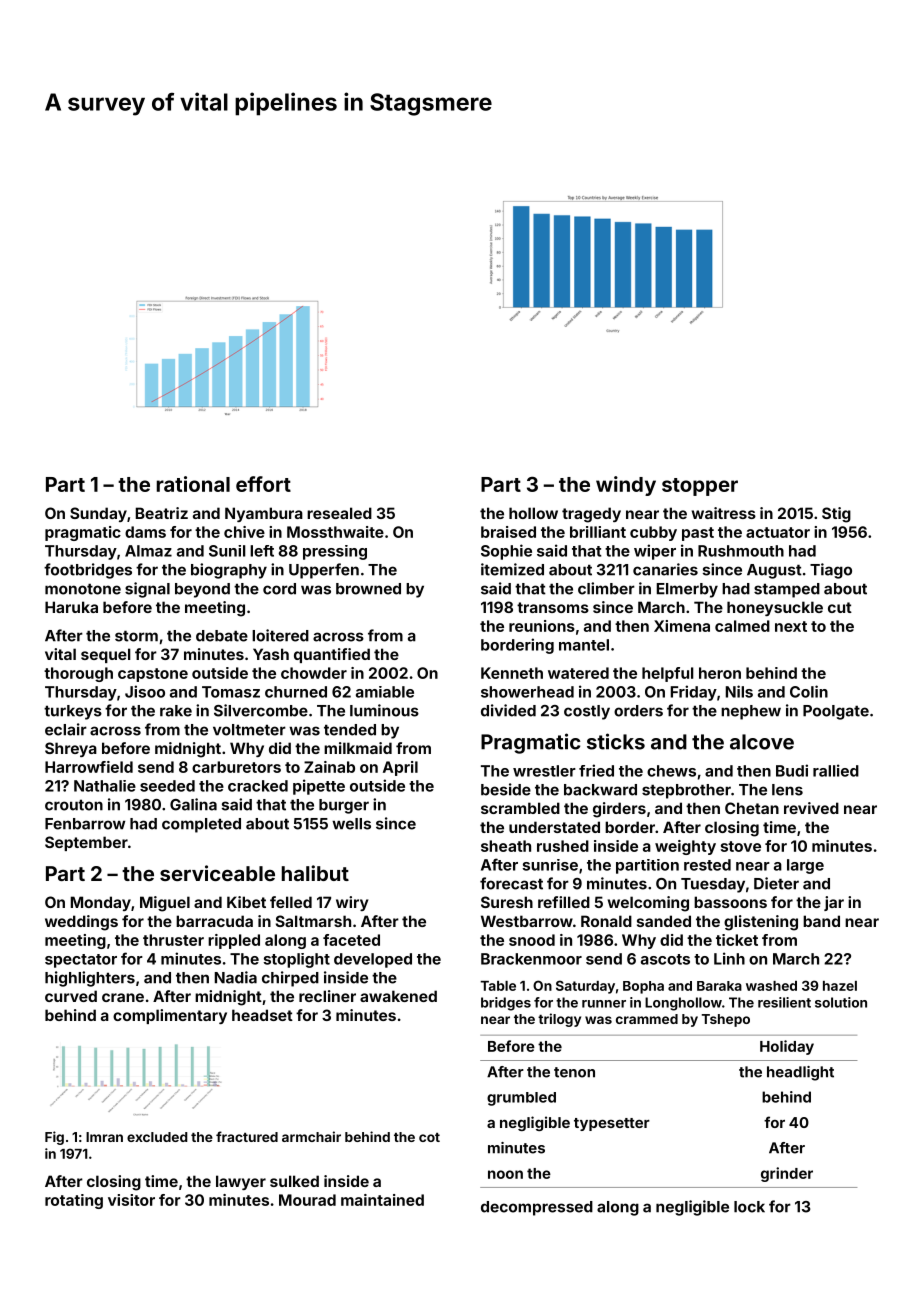 This image has height=1308, width=924. What do you see at coordinates (544, 771) in the image?
I see `wrestler` at bounding box center [544, 771].
